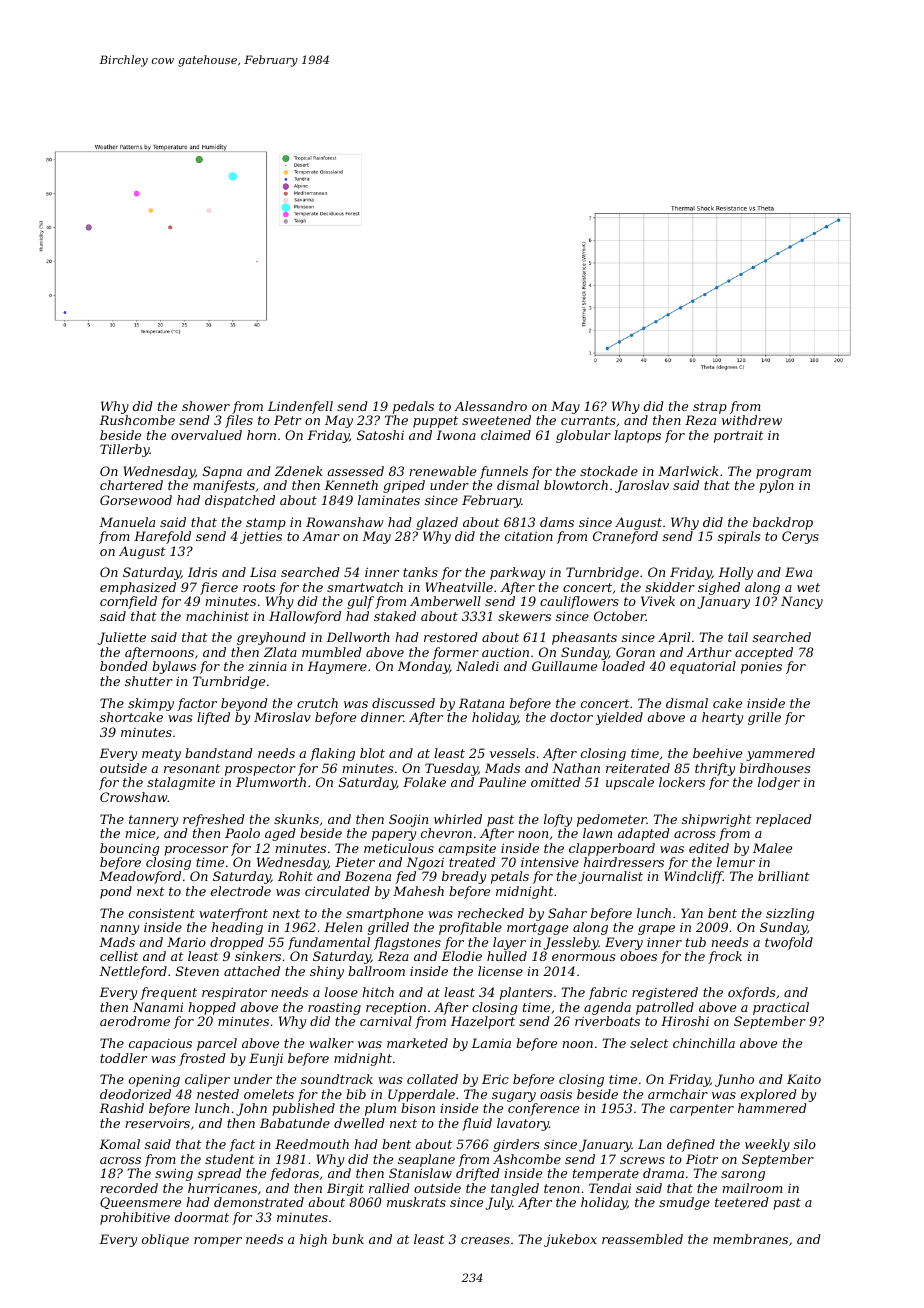 The height and width of the image is (1308, 924). What do you see at coordinates (738, 437) in the image?
I see `portrait` at bounding box center [738, 437].
